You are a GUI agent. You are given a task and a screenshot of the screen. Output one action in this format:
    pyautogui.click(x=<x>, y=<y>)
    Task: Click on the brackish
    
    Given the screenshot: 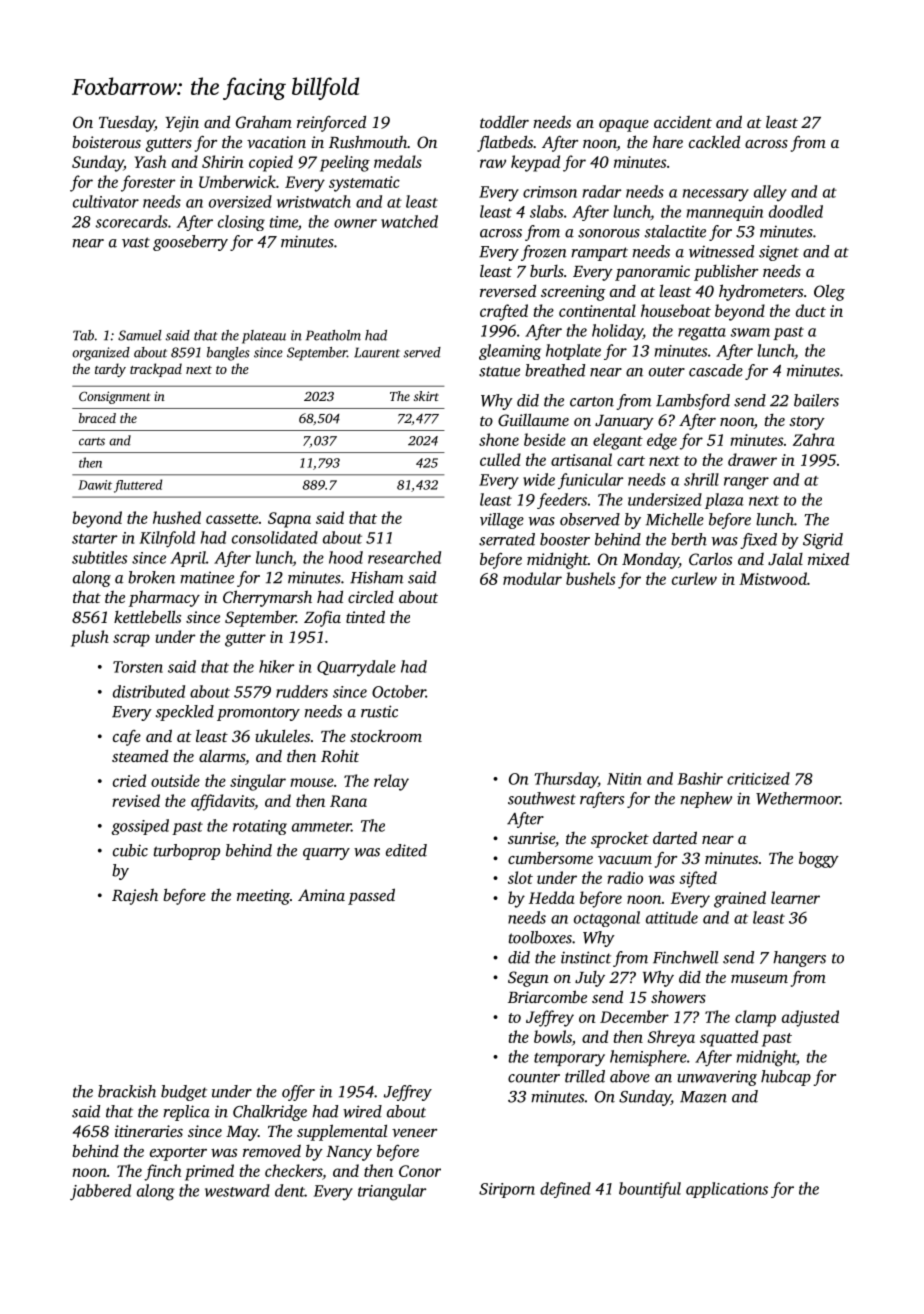 What is the action you would take?
    pyautogui.click(x=127, y=1091)
